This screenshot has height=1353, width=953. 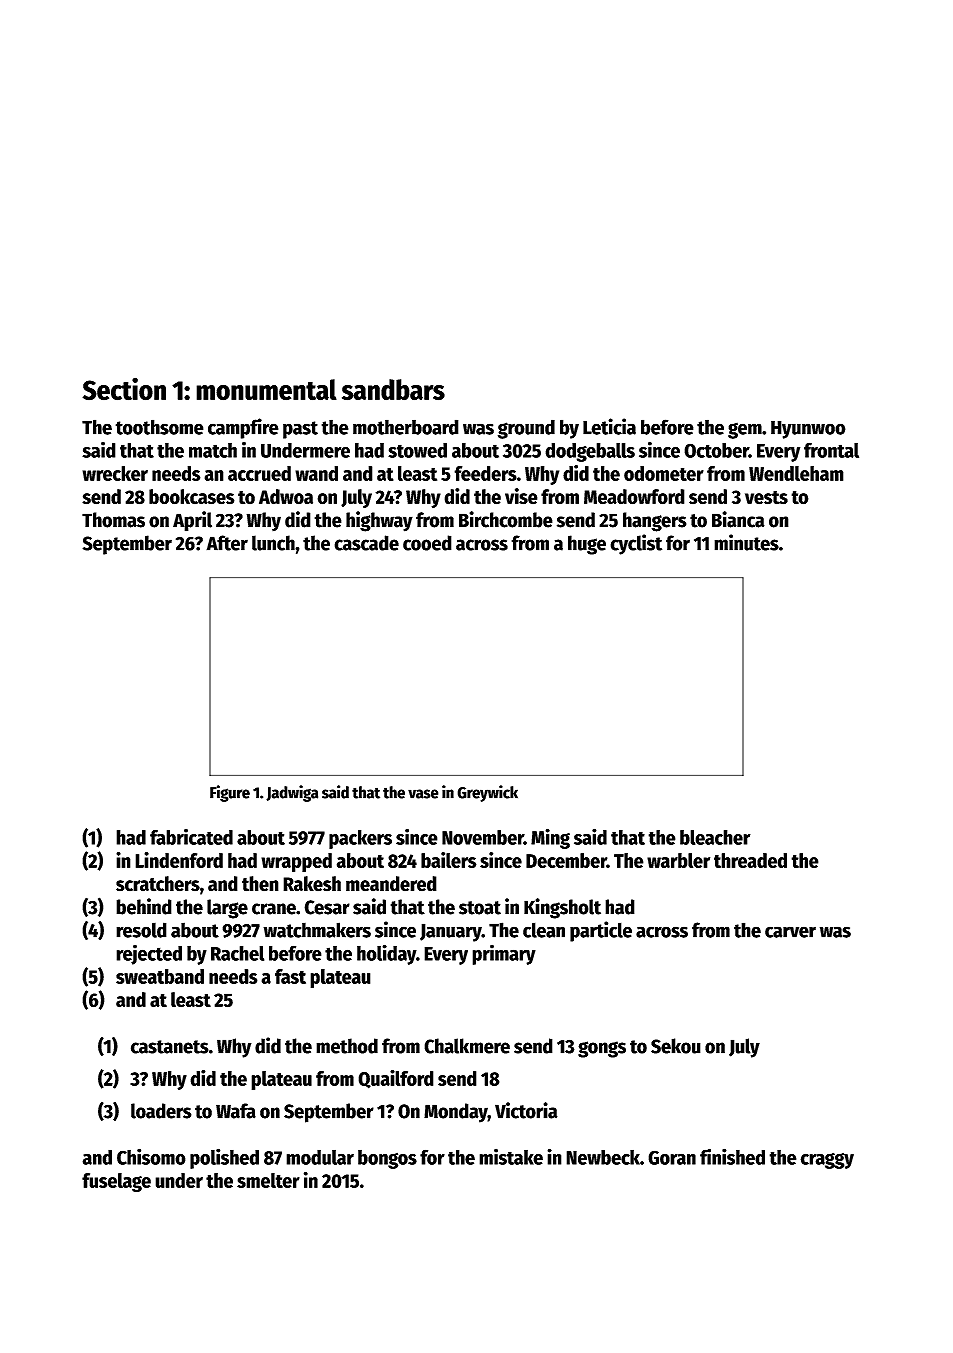 What do you see at coordinates (609, 426) in the screenshot?
I see `Leticia` at bounding box center [609, 426].
